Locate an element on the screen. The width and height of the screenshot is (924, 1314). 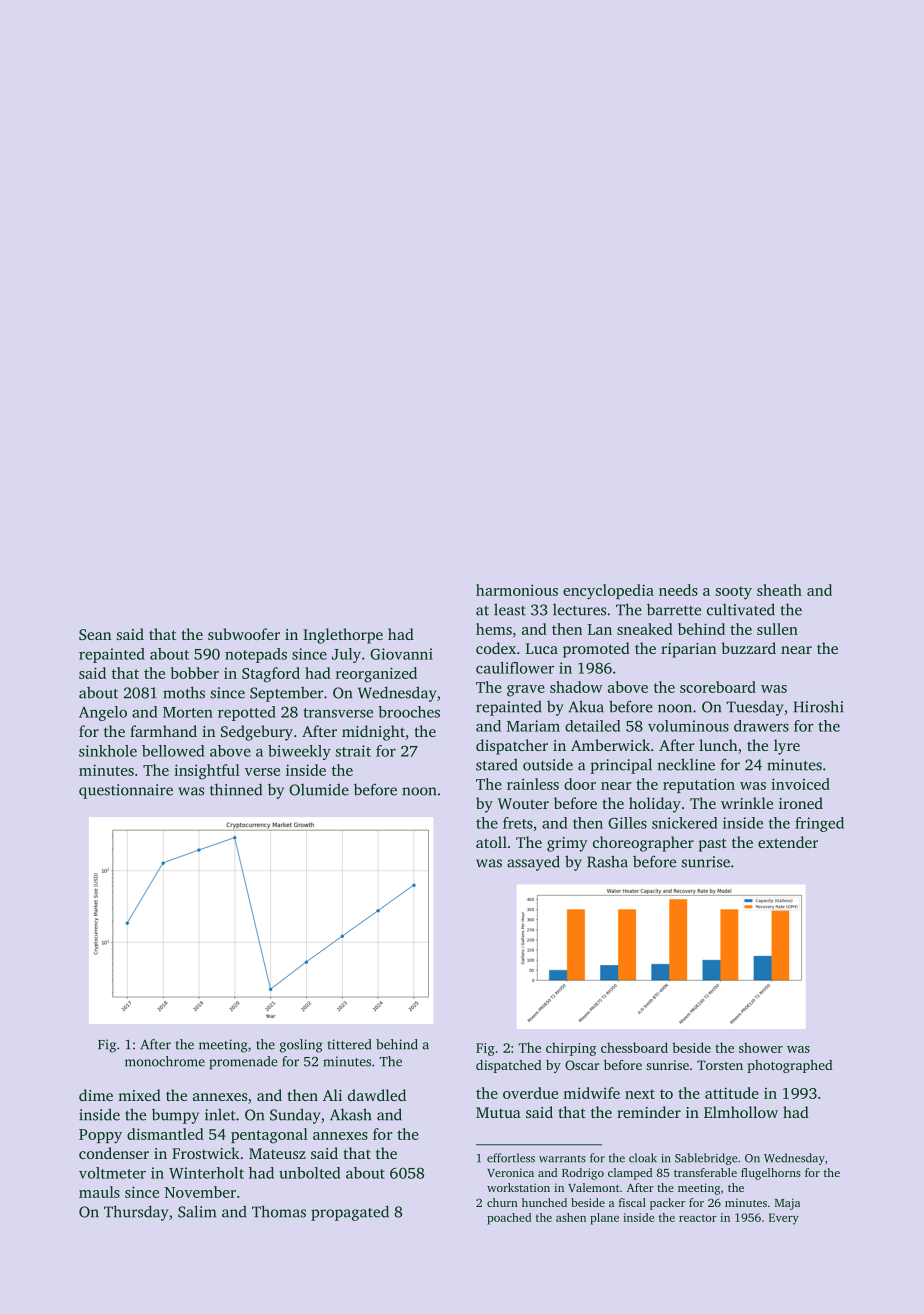
workstation is located at coordinates (518, 1187).
